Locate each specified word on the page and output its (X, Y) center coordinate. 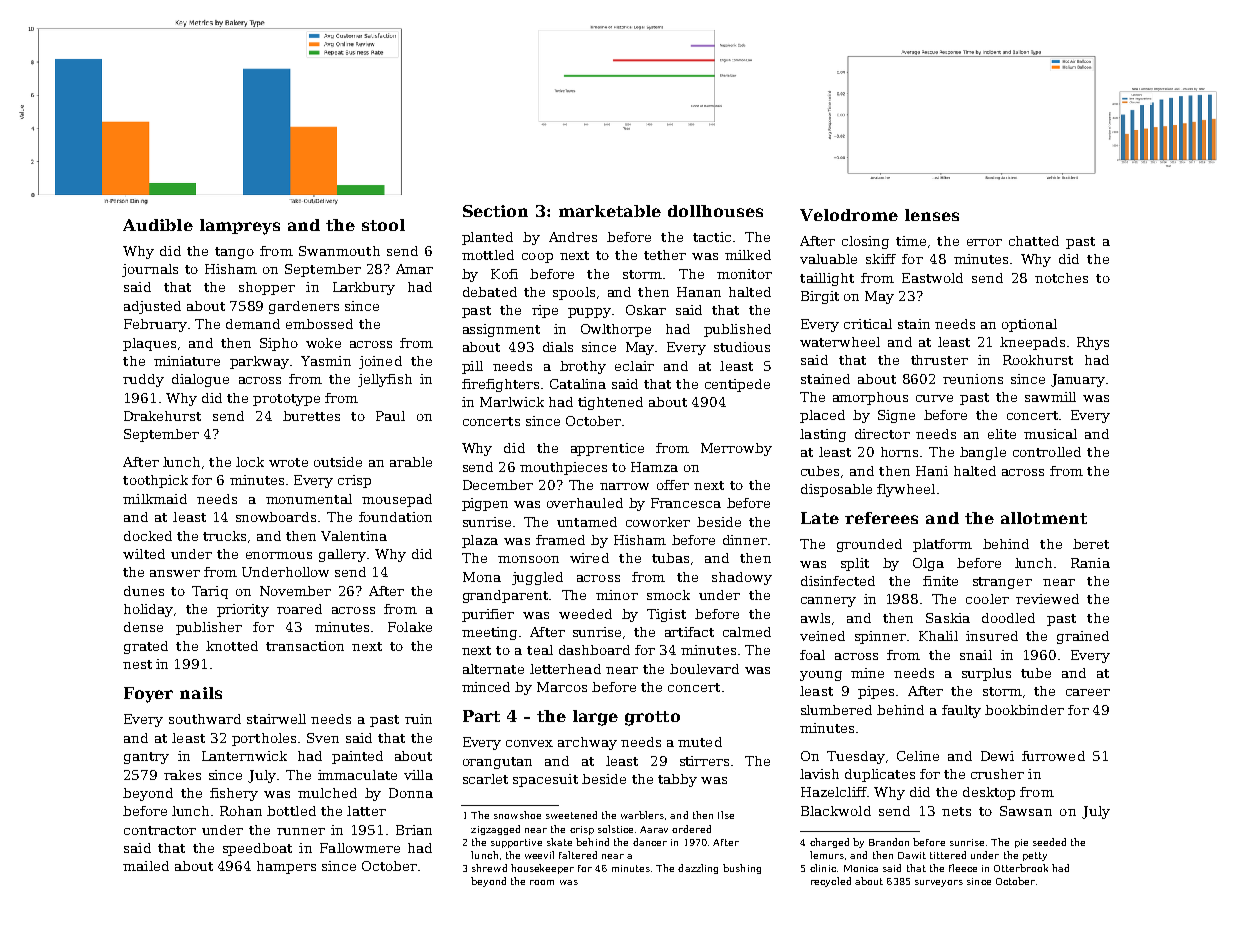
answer (175, 573)
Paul (390, 416)
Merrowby (736, 449)
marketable (610, 211)
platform (942, 545)
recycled (831, 882)
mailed (146, 866)
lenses (932, 215)
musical (1050, 434)
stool (383, 225)
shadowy (742, 578)
